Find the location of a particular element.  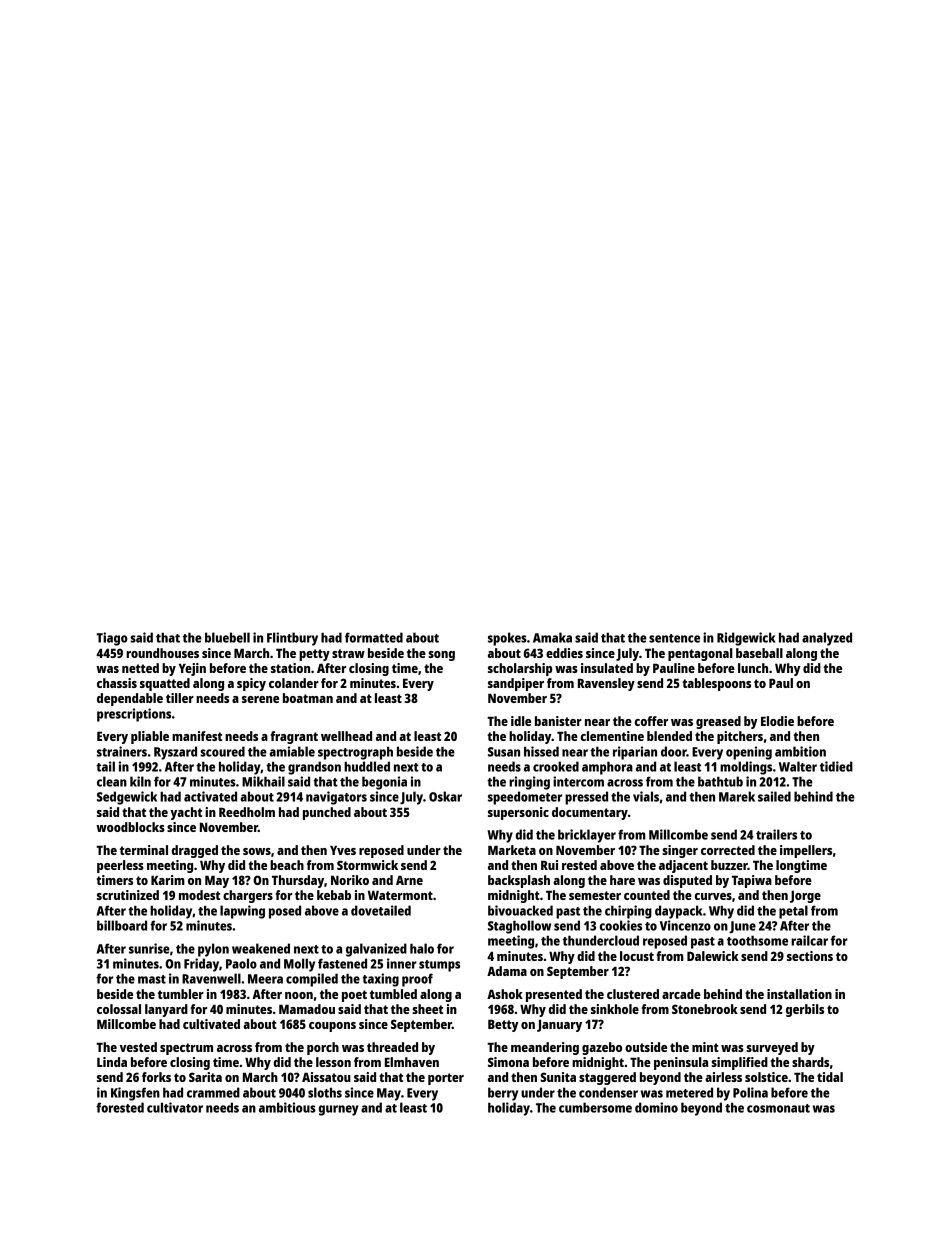

cultivator is located at coordinates (175, 1107).
